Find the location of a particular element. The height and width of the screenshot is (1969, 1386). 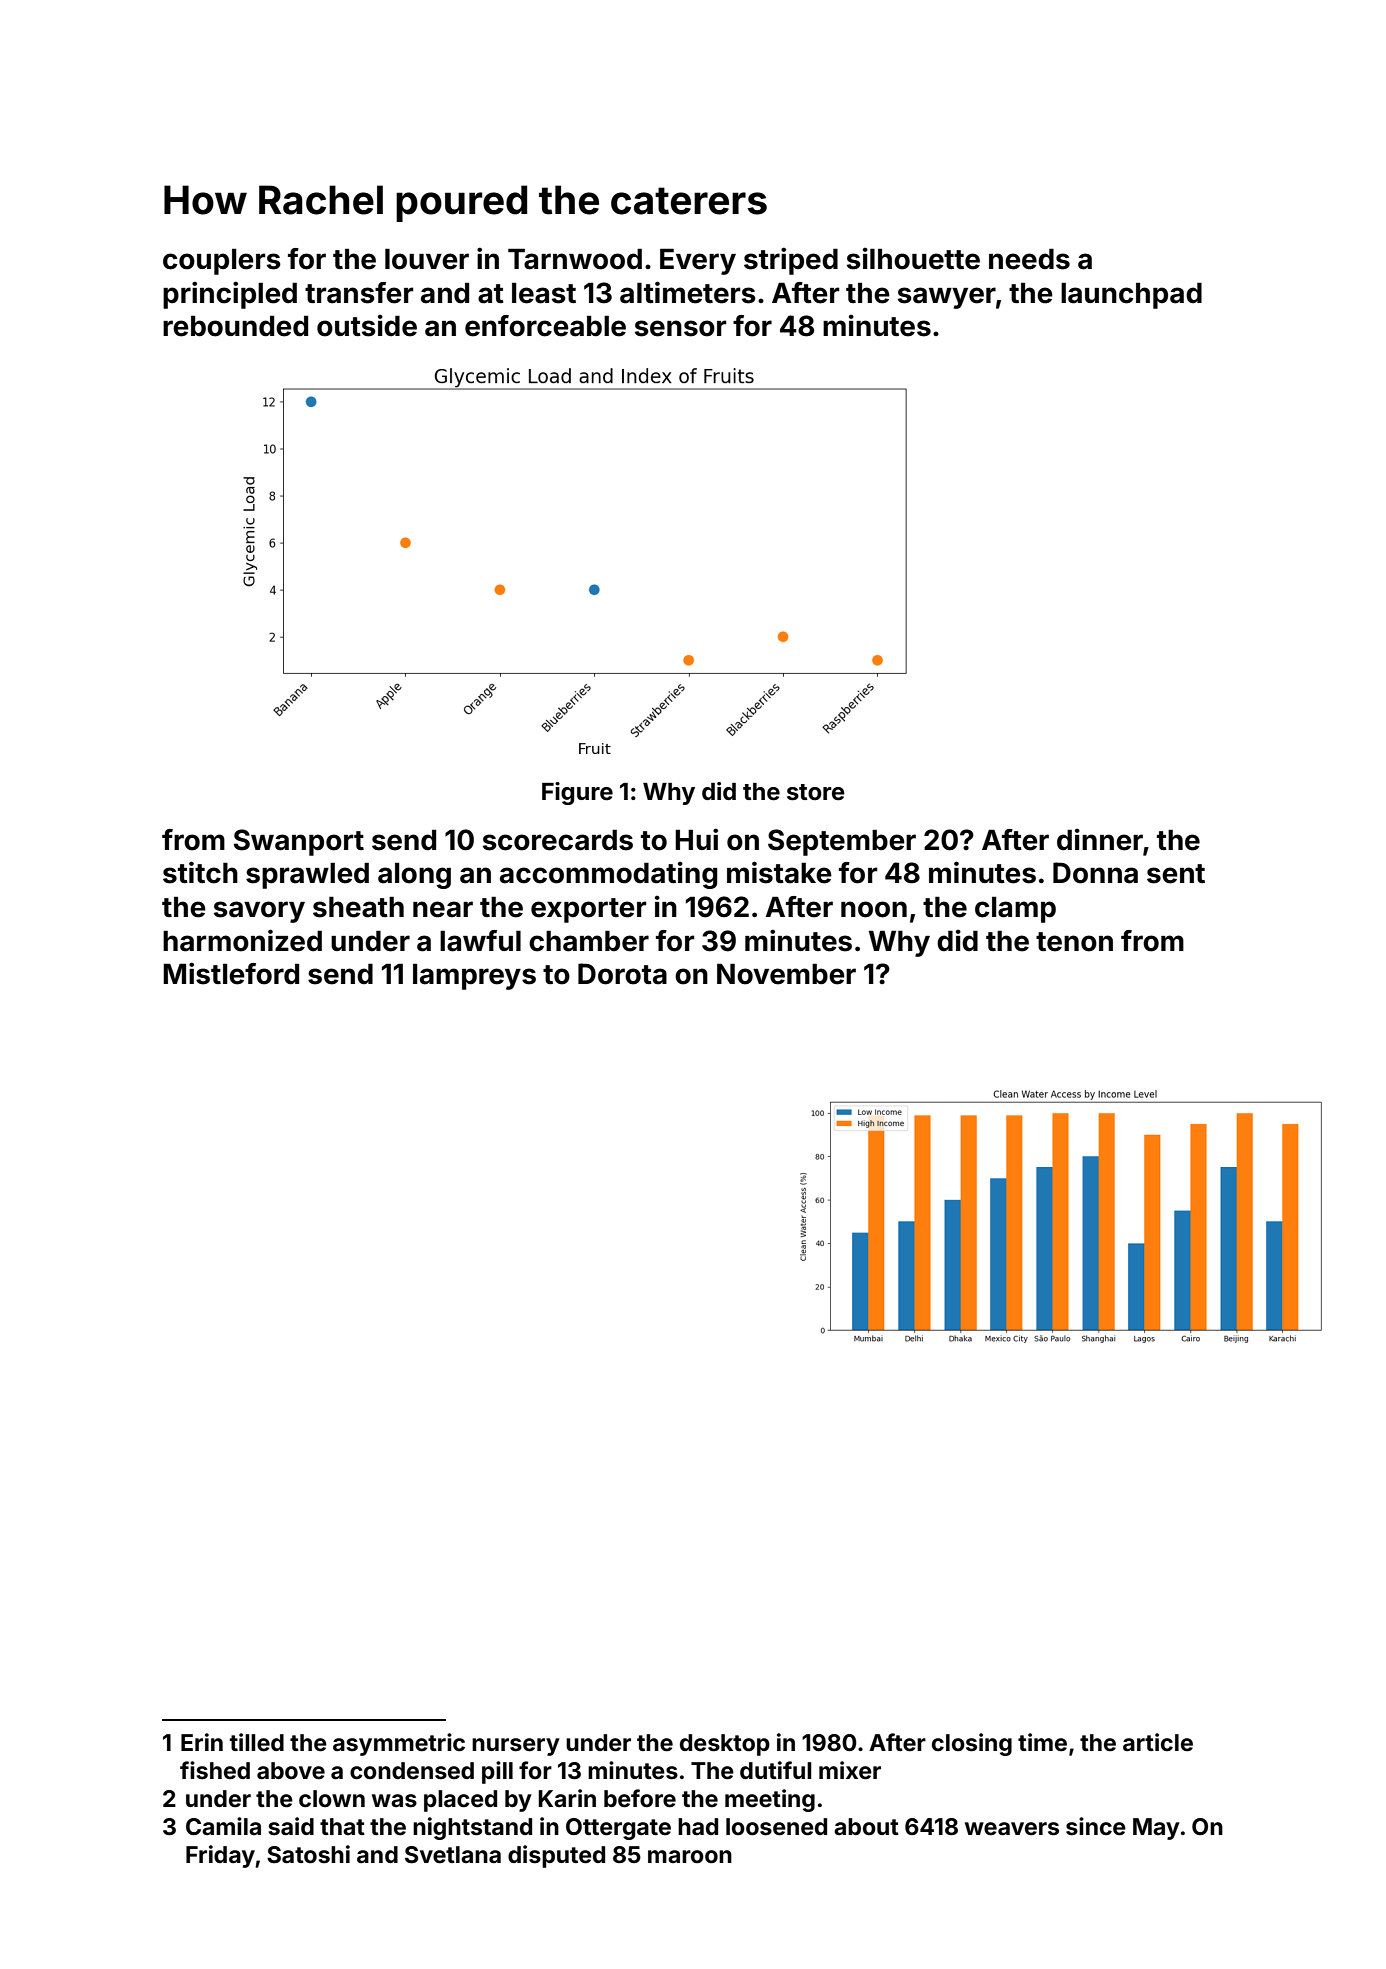

Satoshi is located at coordinates (308, 1854).
